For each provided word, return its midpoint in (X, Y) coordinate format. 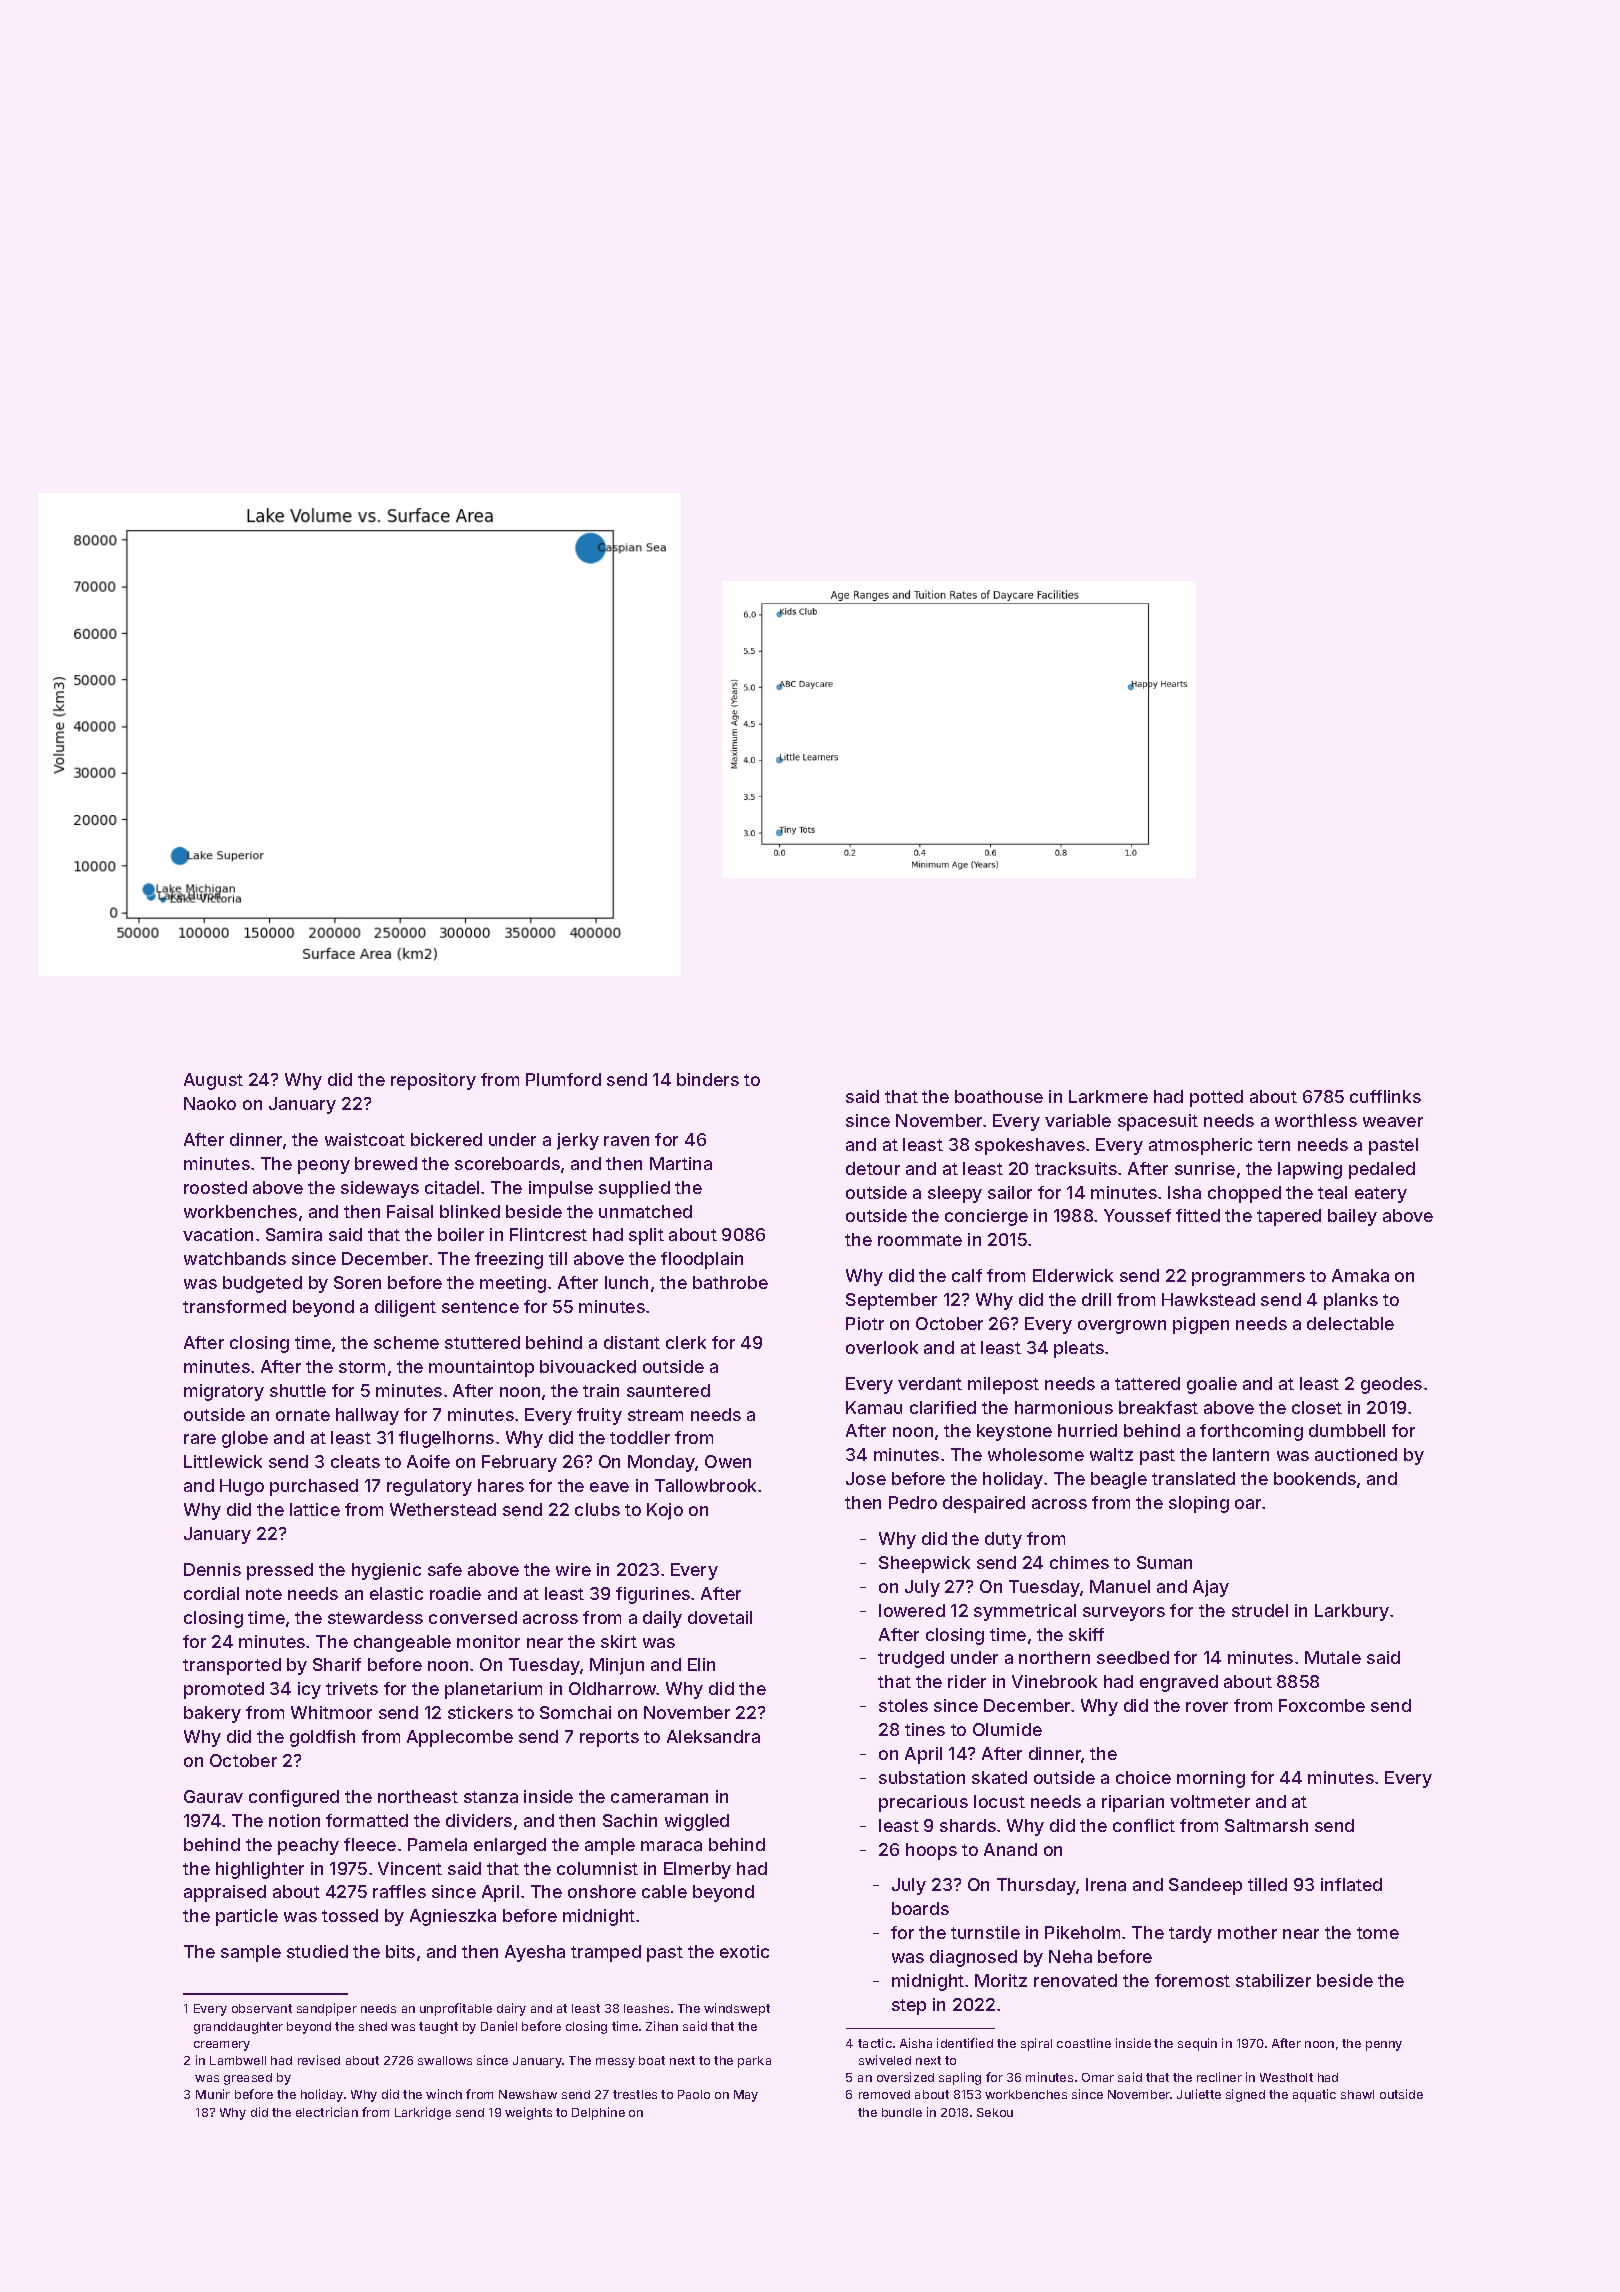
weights (528, 2113)
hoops (931, 1851)
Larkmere (1108, 1096)
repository (433, 1081)
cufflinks (1385, 1096)
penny (1384, 2046)
